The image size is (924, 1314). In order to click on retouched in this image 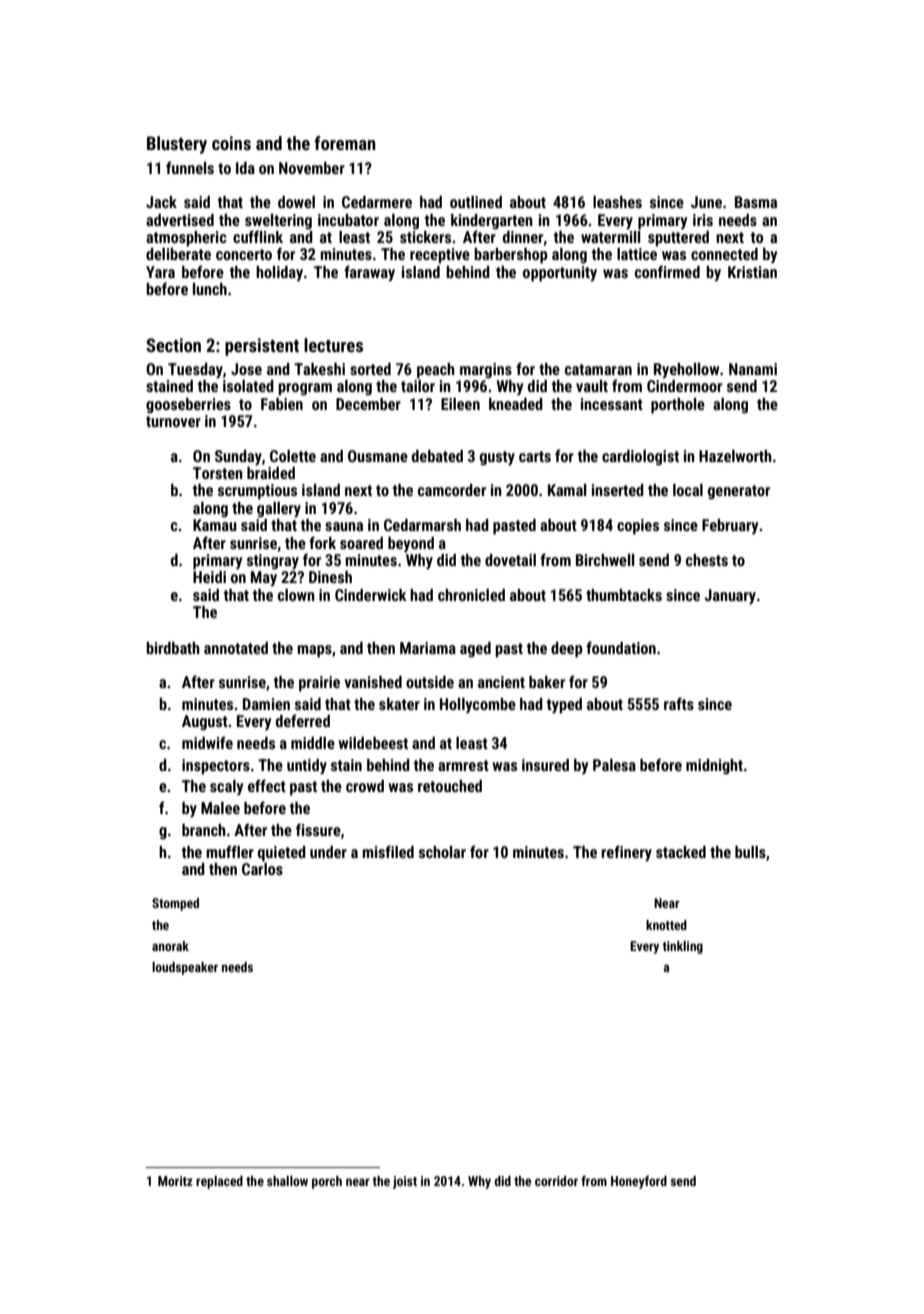, I will do `click(450, 786)`.
